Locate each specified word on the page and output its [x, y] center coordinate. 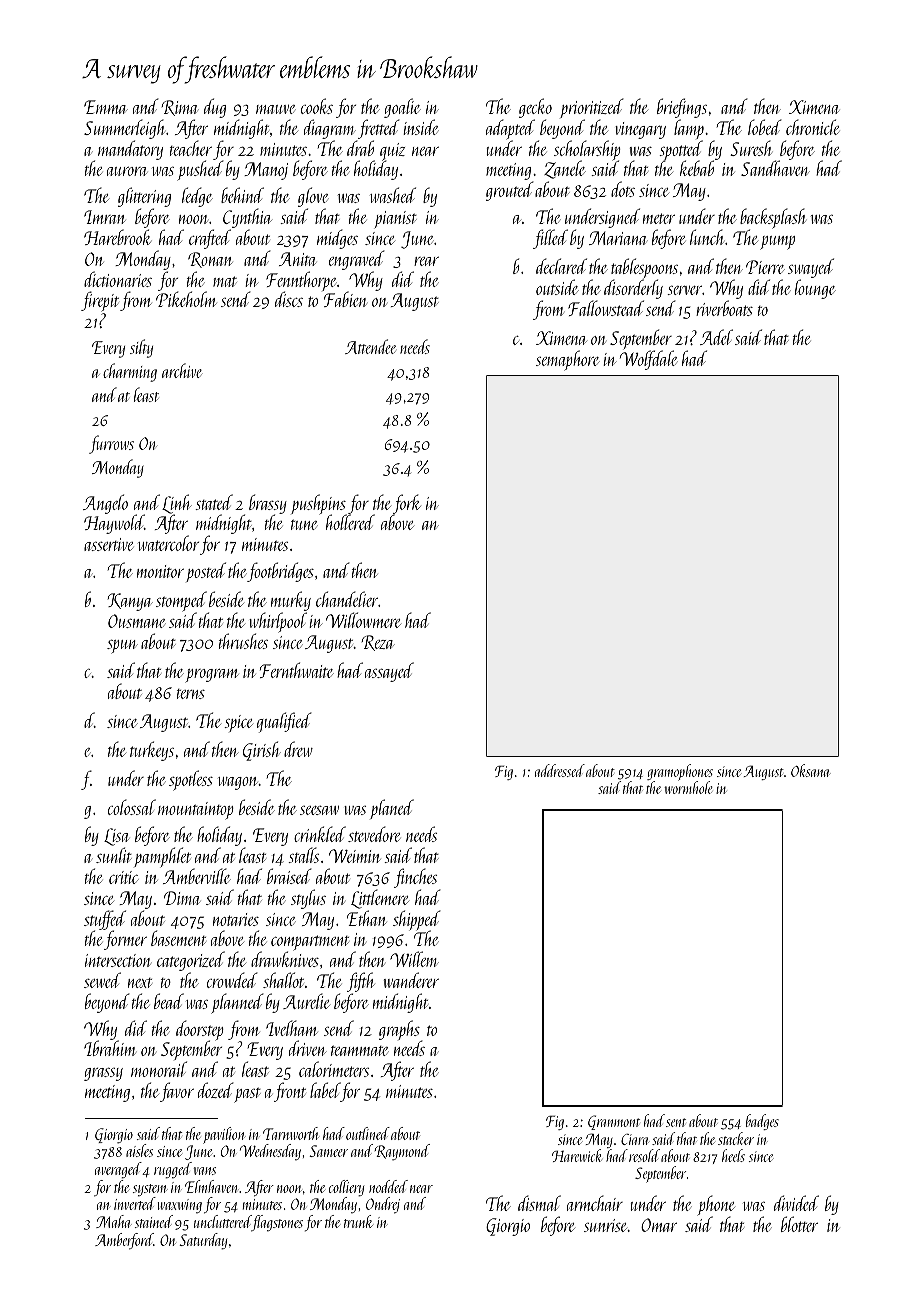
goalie [402, 108]
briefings [682, 108]
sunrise [606, 1225]
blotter [799, 1224]
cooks [317, 106]
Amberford [124, 1241]
